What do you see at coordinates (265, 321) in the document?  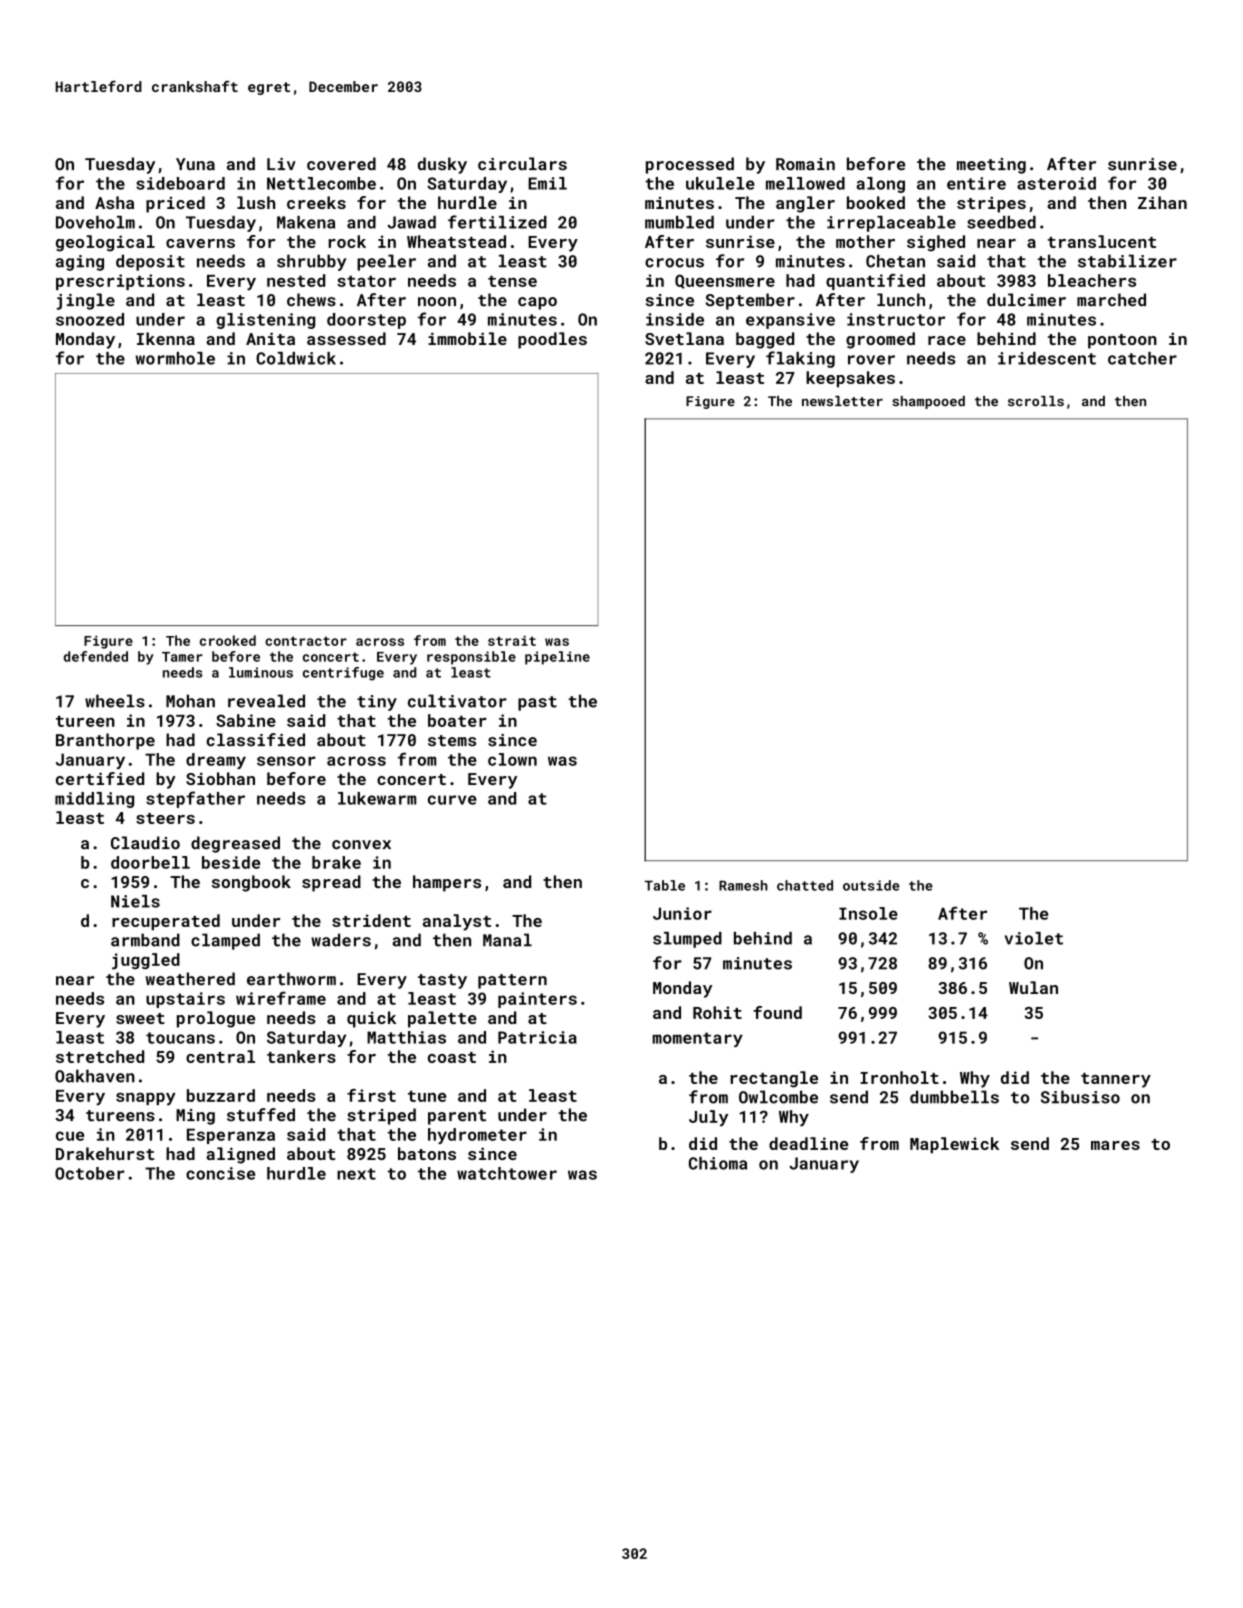 I see `glistening` at bounding box center [265, 321].
